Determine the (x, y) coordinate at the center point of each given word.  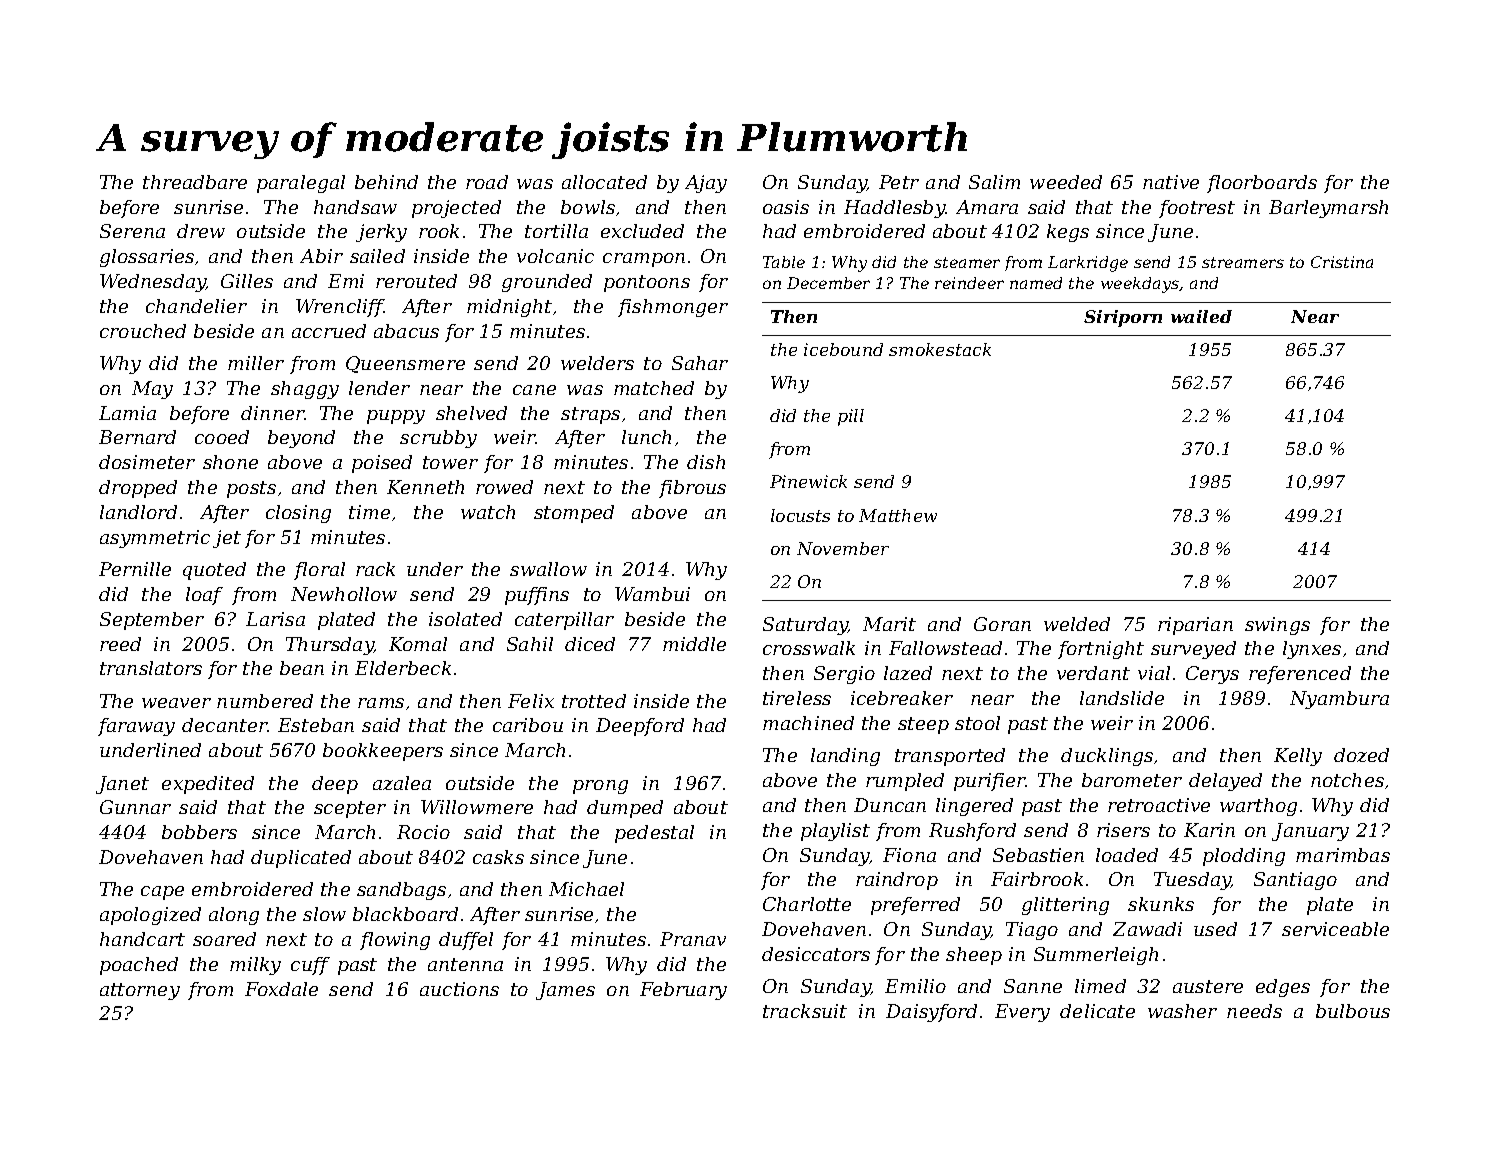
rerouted (416, 281)
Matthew (898, 515)
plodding (1244, 857)
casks (498, 857)
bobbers (199, 832)
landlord (138, 512)
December (828, 283)
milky (255, 966)
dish (706, 462)
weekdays (1140, 285)
